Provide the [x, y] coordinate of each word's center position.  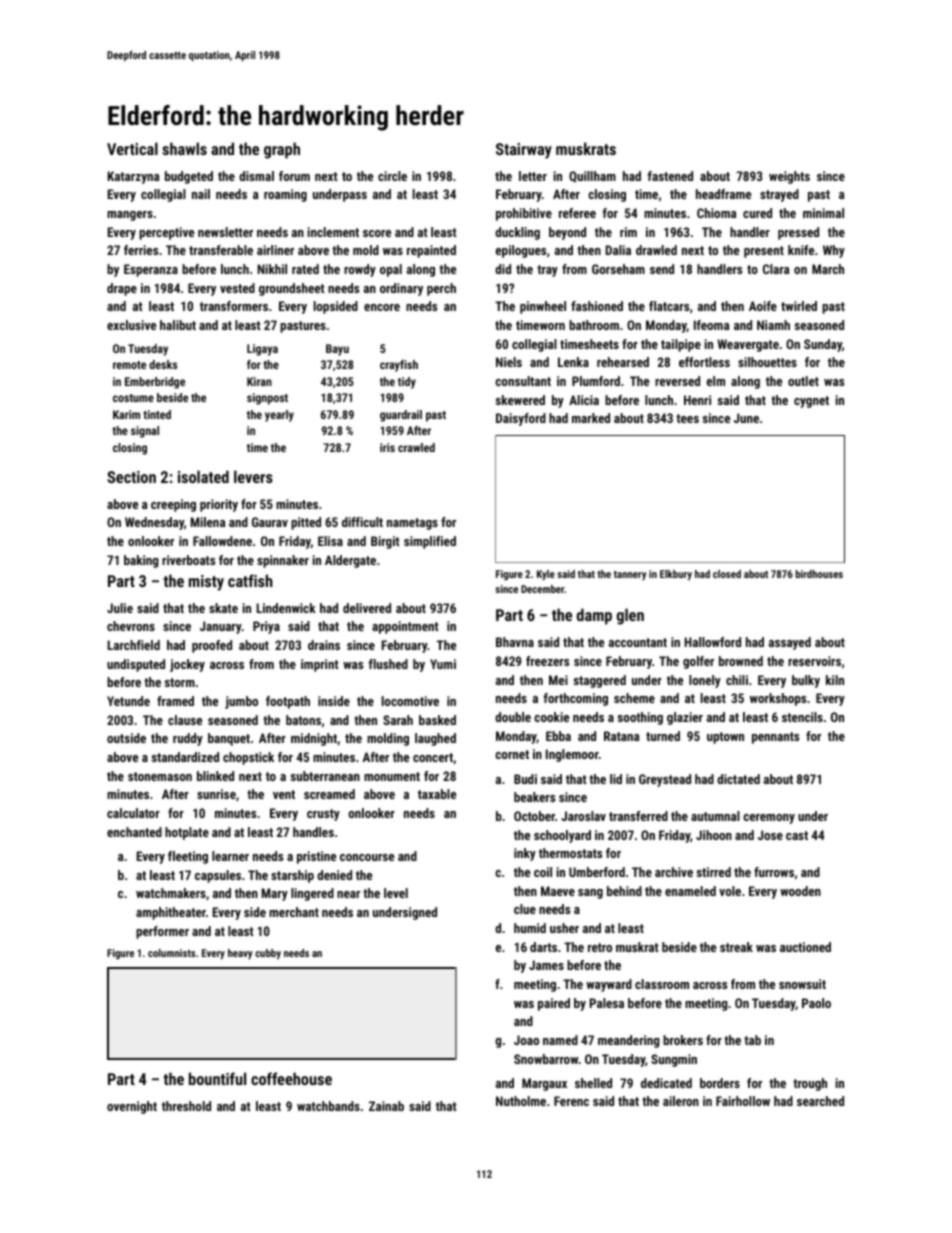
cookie [551, 717]
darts [543, 947]
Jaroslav [583, 816]
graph [282, 150]
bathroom [594, 325]
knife [801, 250]
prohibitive [524, 214]
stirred [714, 872]
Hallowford [713, 642]
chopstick [248, 758]
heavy [240, 954]
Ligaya [262, 350]
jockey [187, 665]
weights [789, 177]
